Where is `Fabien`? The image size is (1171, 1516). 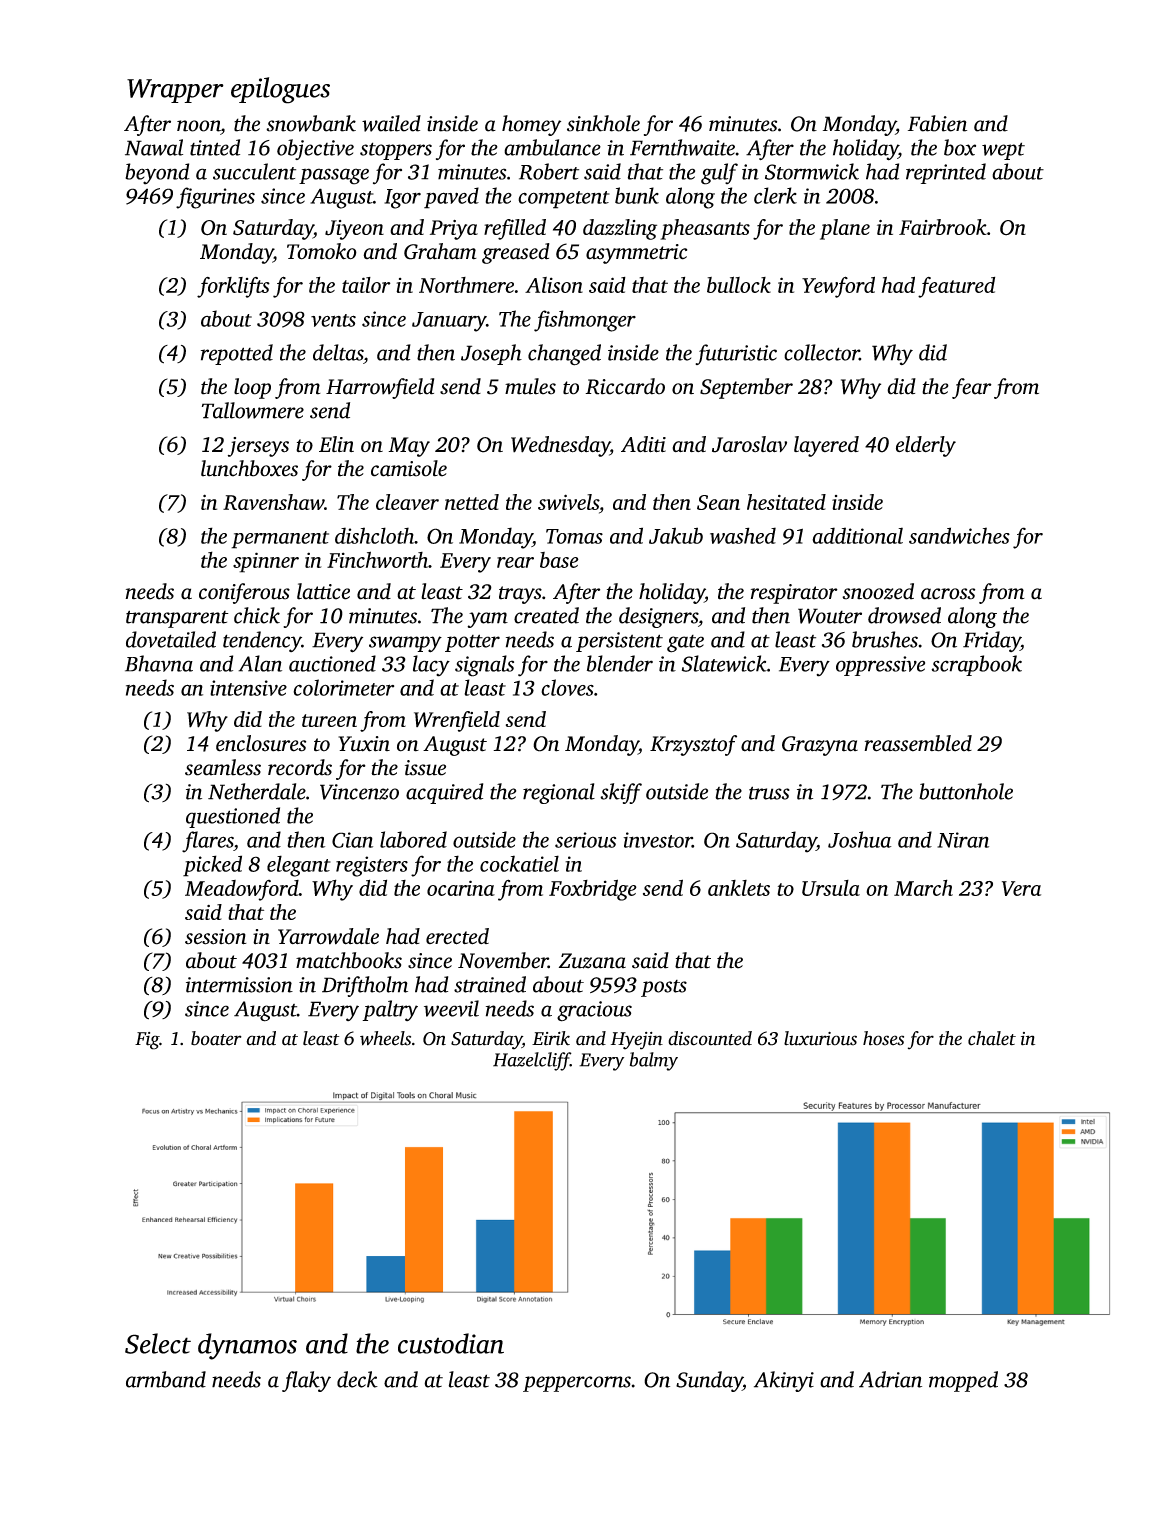 Fabien is located at coordinates (937, 123).
